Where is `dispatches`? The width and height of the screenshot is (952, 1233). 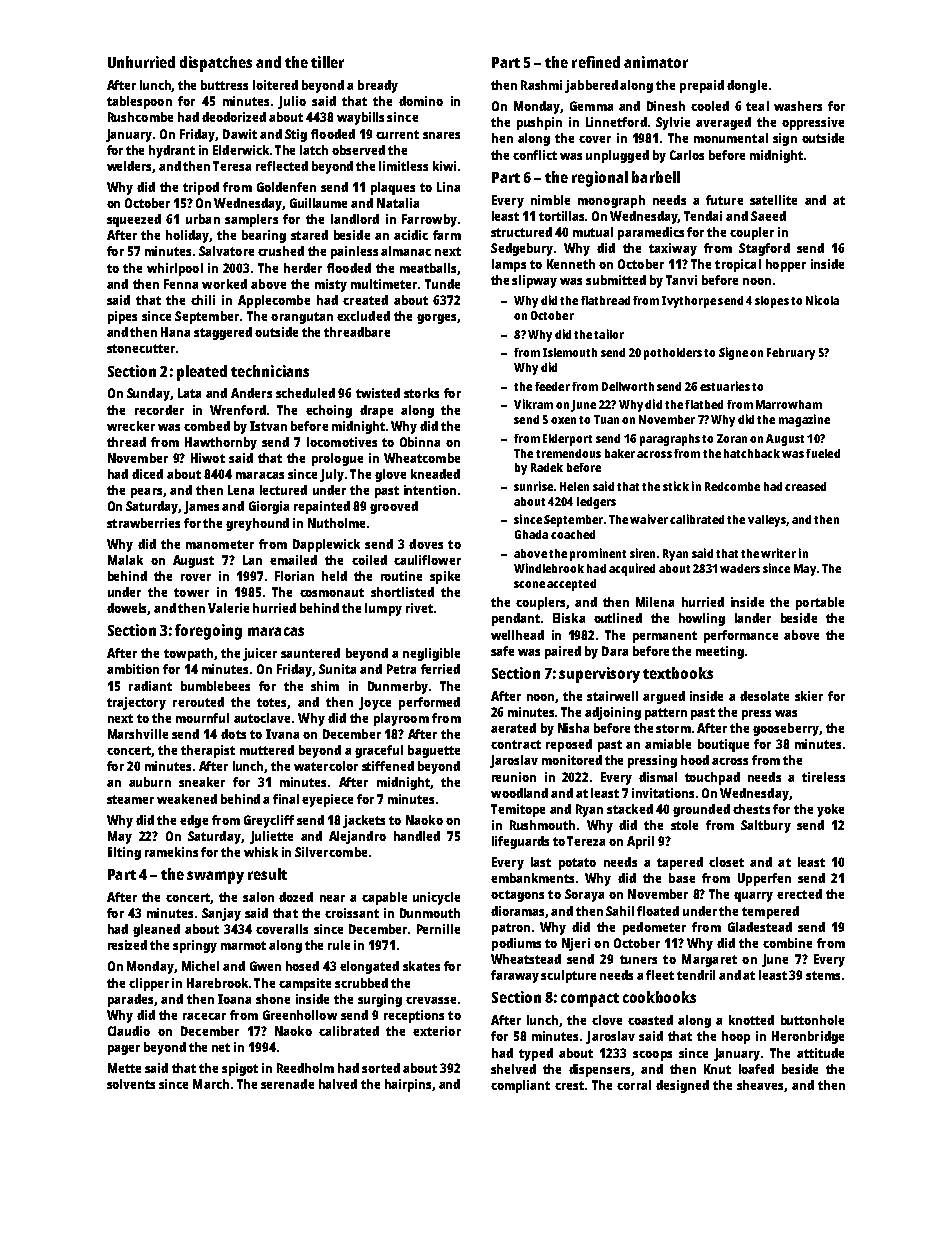 dispatches is located at coordinates (216, 64).
